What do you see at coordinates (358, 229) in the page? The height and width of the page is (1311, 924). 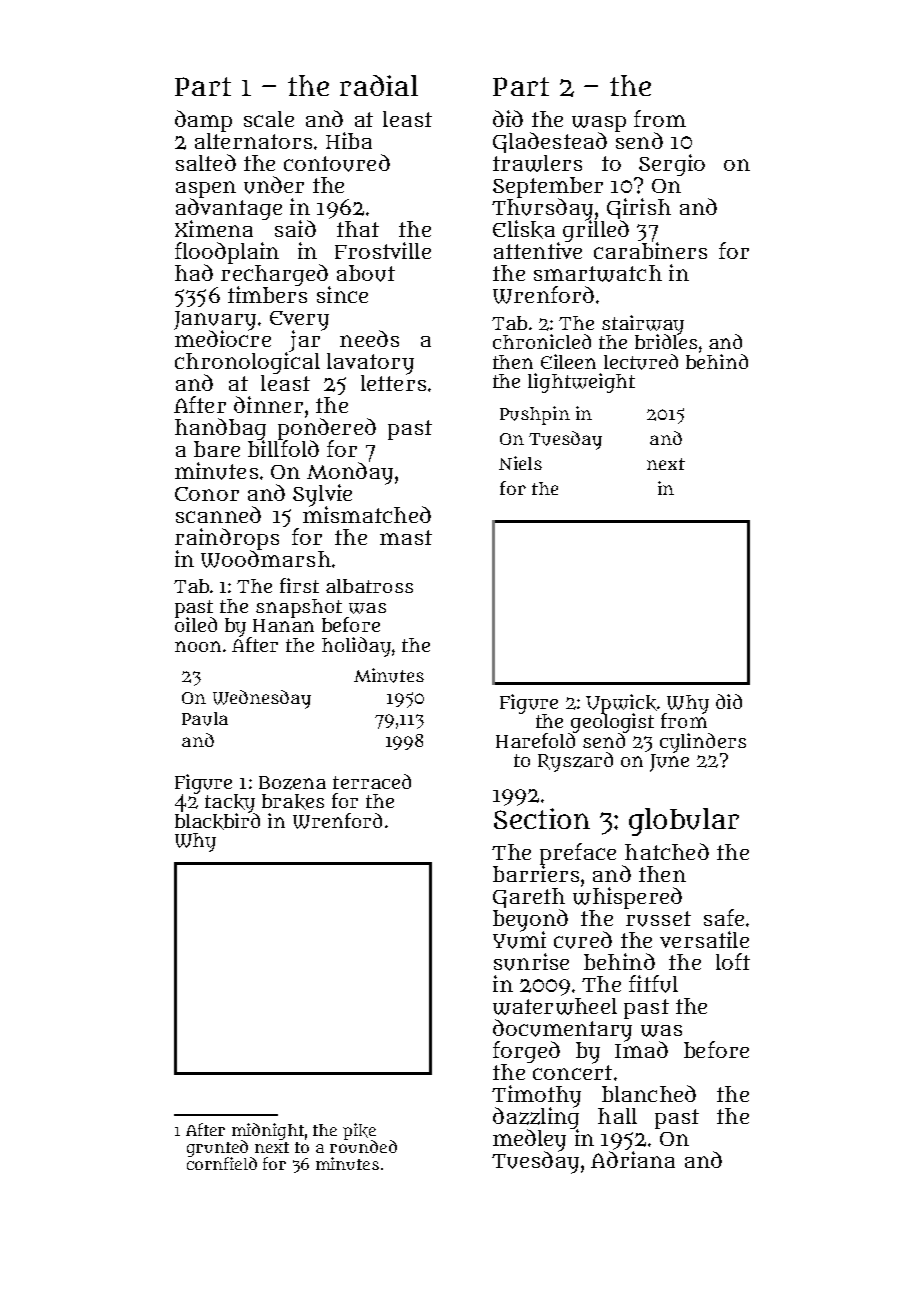 I see `that` at bounding box center [358, 229].
